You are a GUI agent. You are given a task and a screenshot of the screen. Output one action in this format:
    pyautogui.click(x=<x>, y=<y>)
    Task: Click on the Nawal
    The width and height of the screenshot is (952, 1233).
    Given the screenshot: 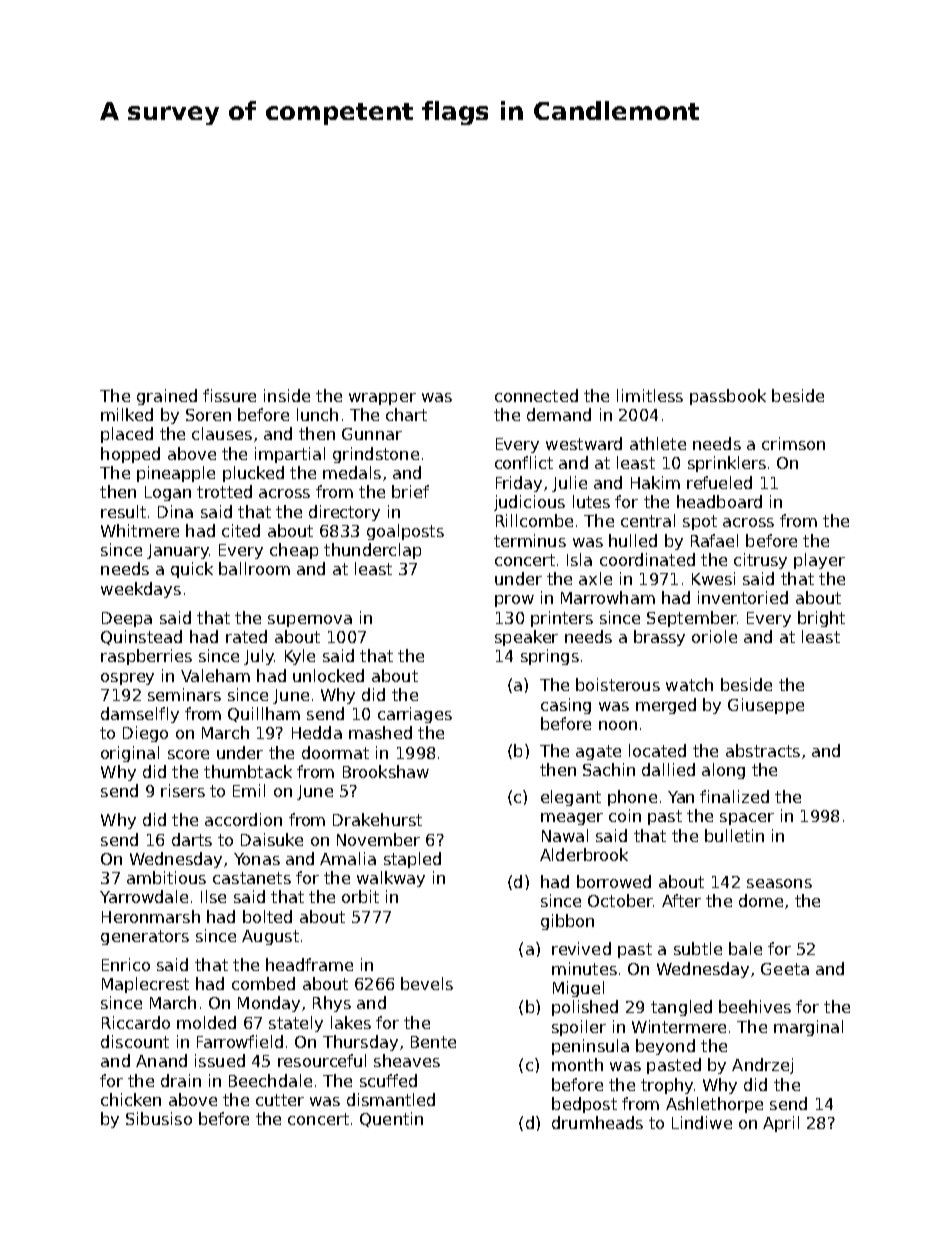 What is the action you would take?
    pyautogui.click(x=565, y=835)
